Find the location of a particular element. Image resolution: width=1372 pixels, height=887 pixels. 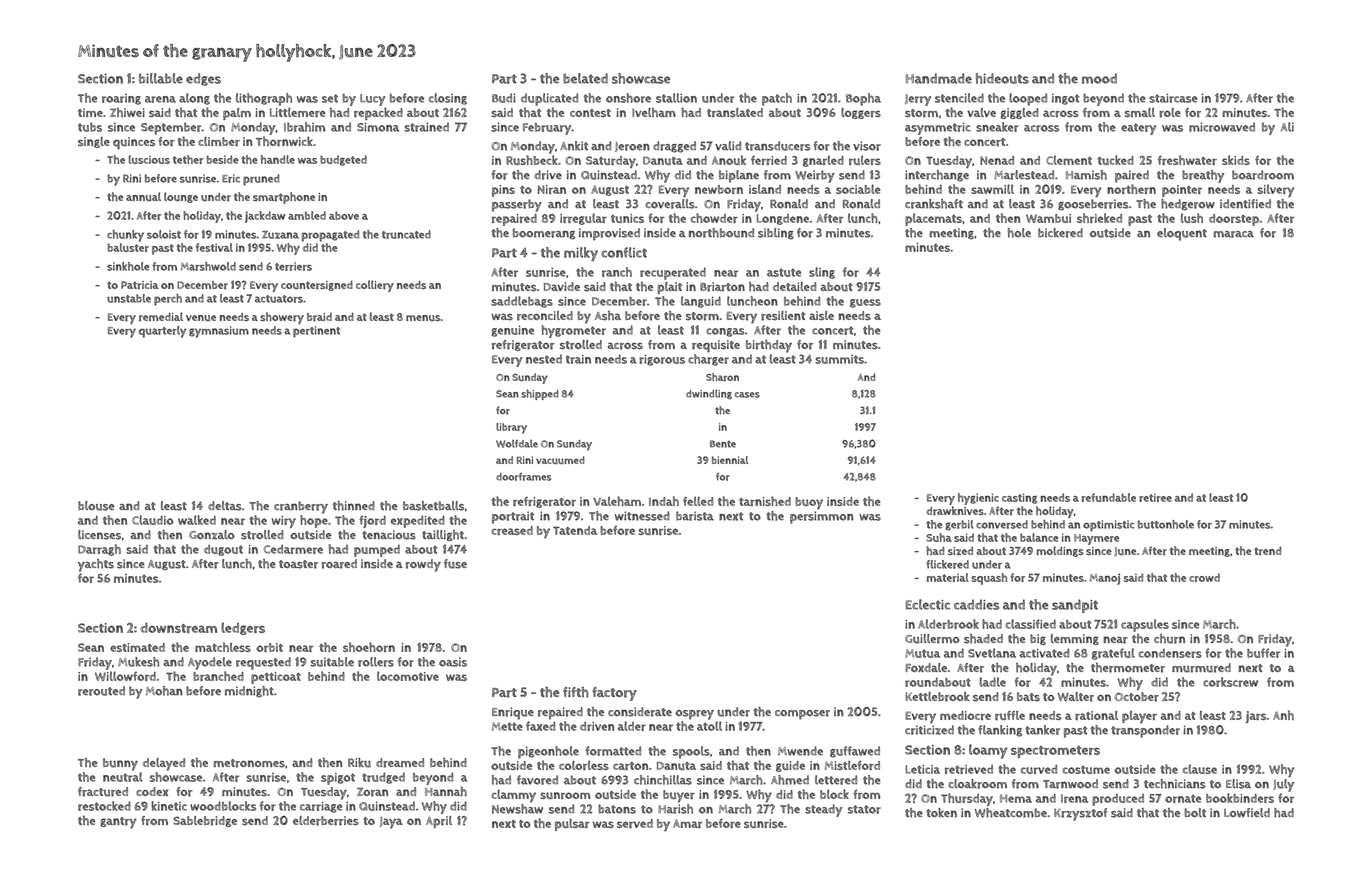

dreamed is located at coordinates (400, 763).
